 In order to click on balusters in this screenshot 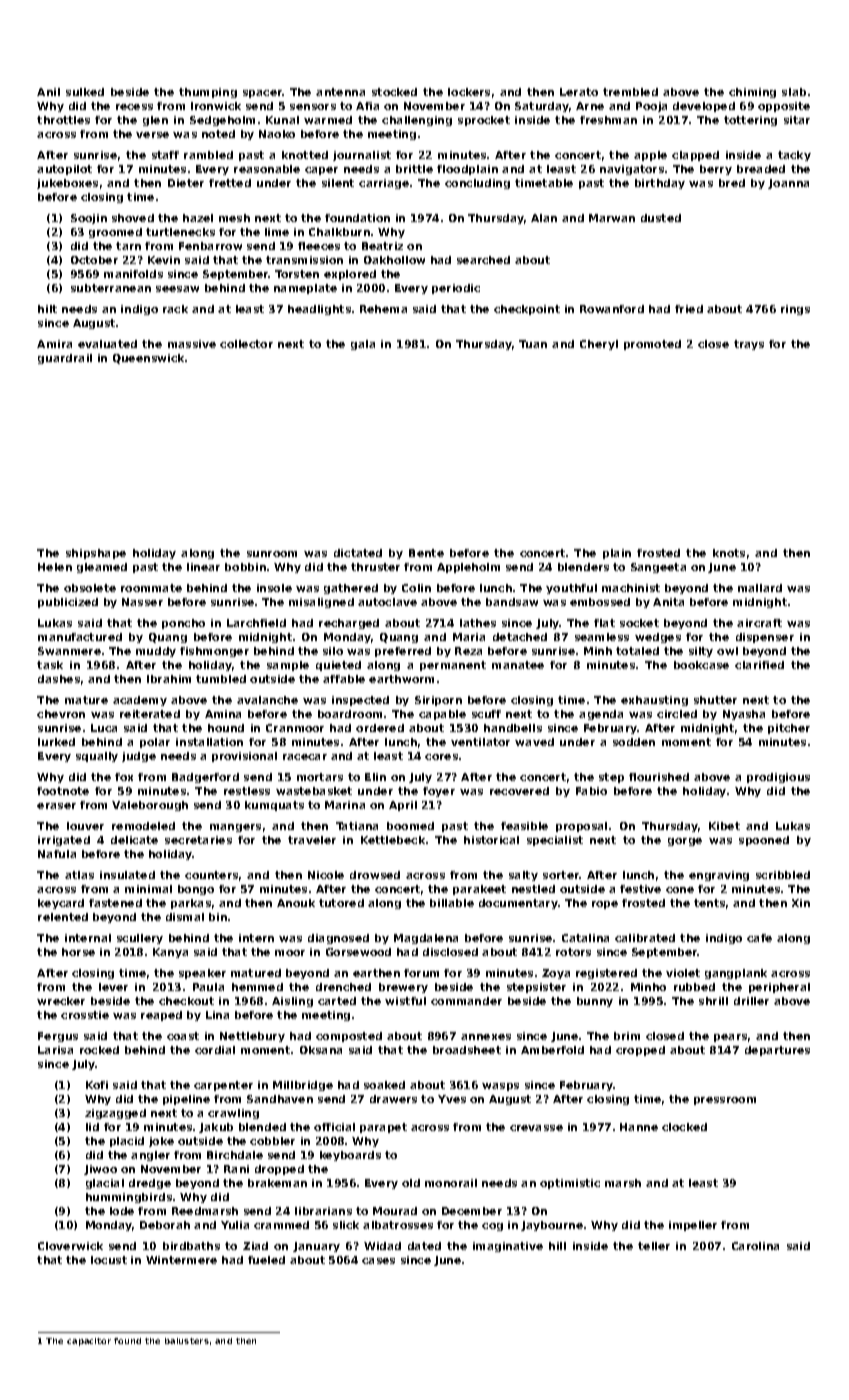, I will do `click(187, 1341)`.
